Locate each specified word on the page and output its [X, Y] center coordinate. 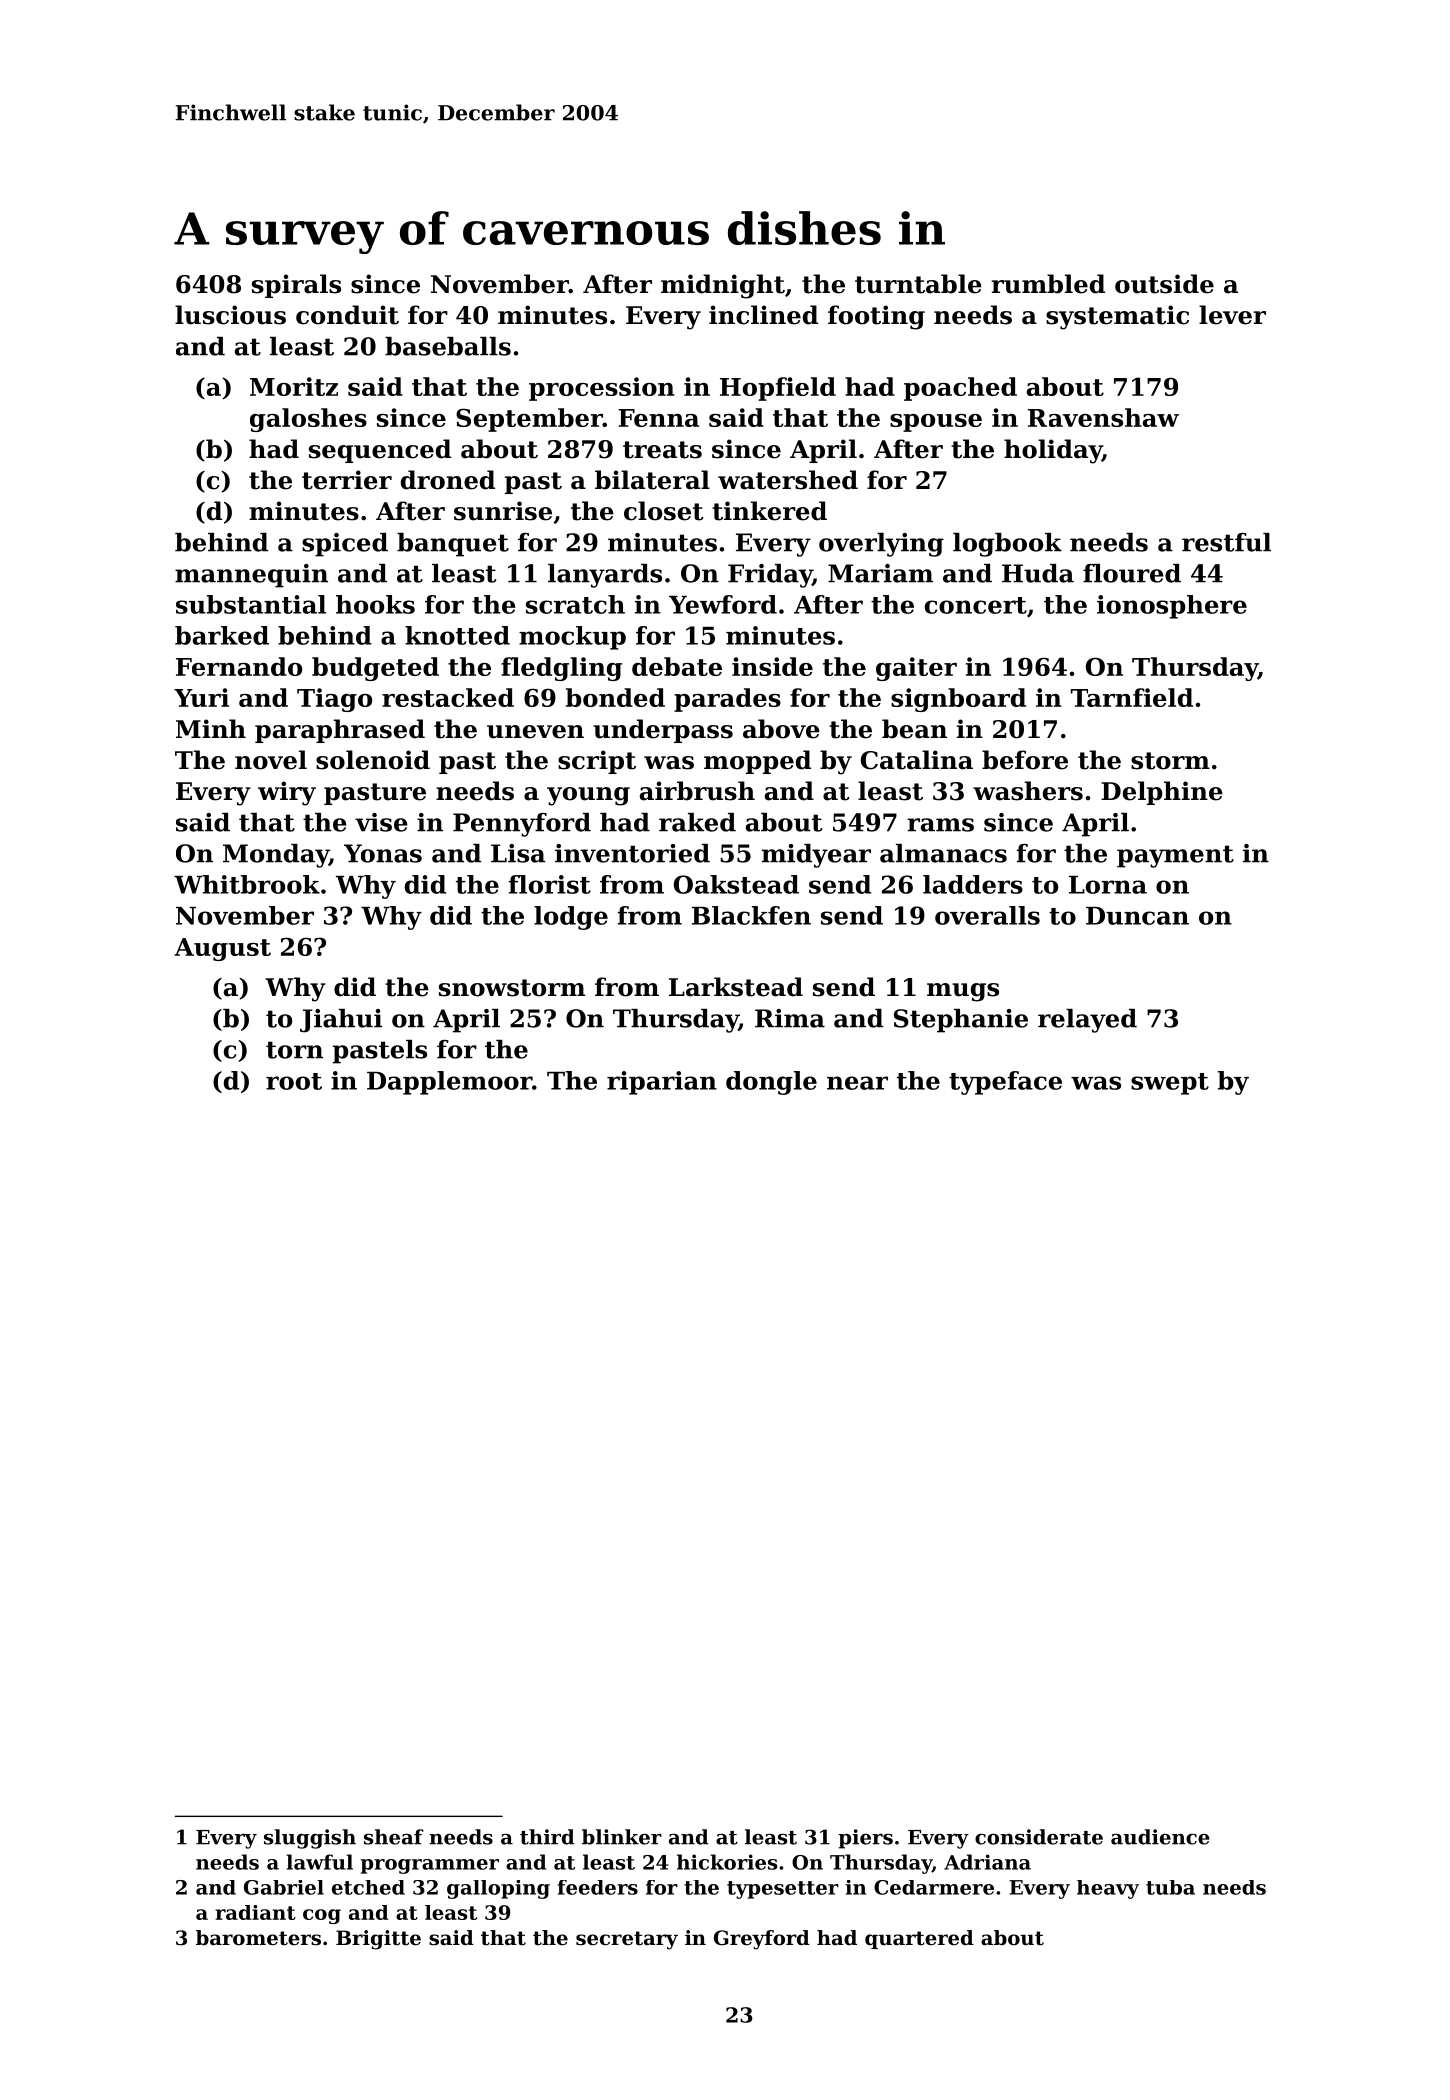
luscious [230, 315]
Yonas [383, 853]
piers [865, 1839]
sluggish [310, 1839]
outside [1164, 284]
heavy [1108, 1889]
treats [662, 450]
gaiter [916, 669]
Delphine [1162, 793]
